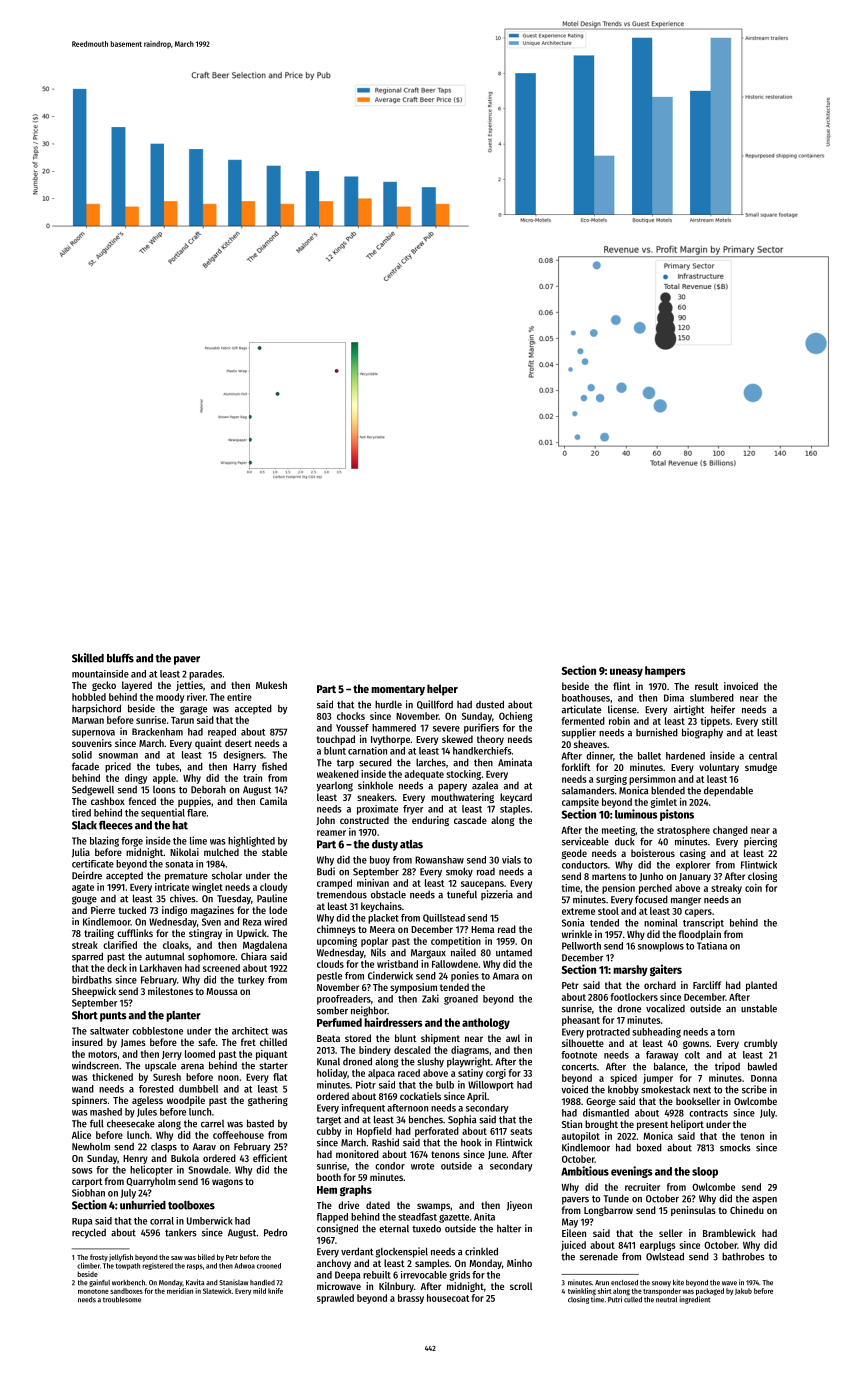 Image resolution: width=849 pixels, height=1400 pixels. I want to click on pestle, so click(329, 977).
